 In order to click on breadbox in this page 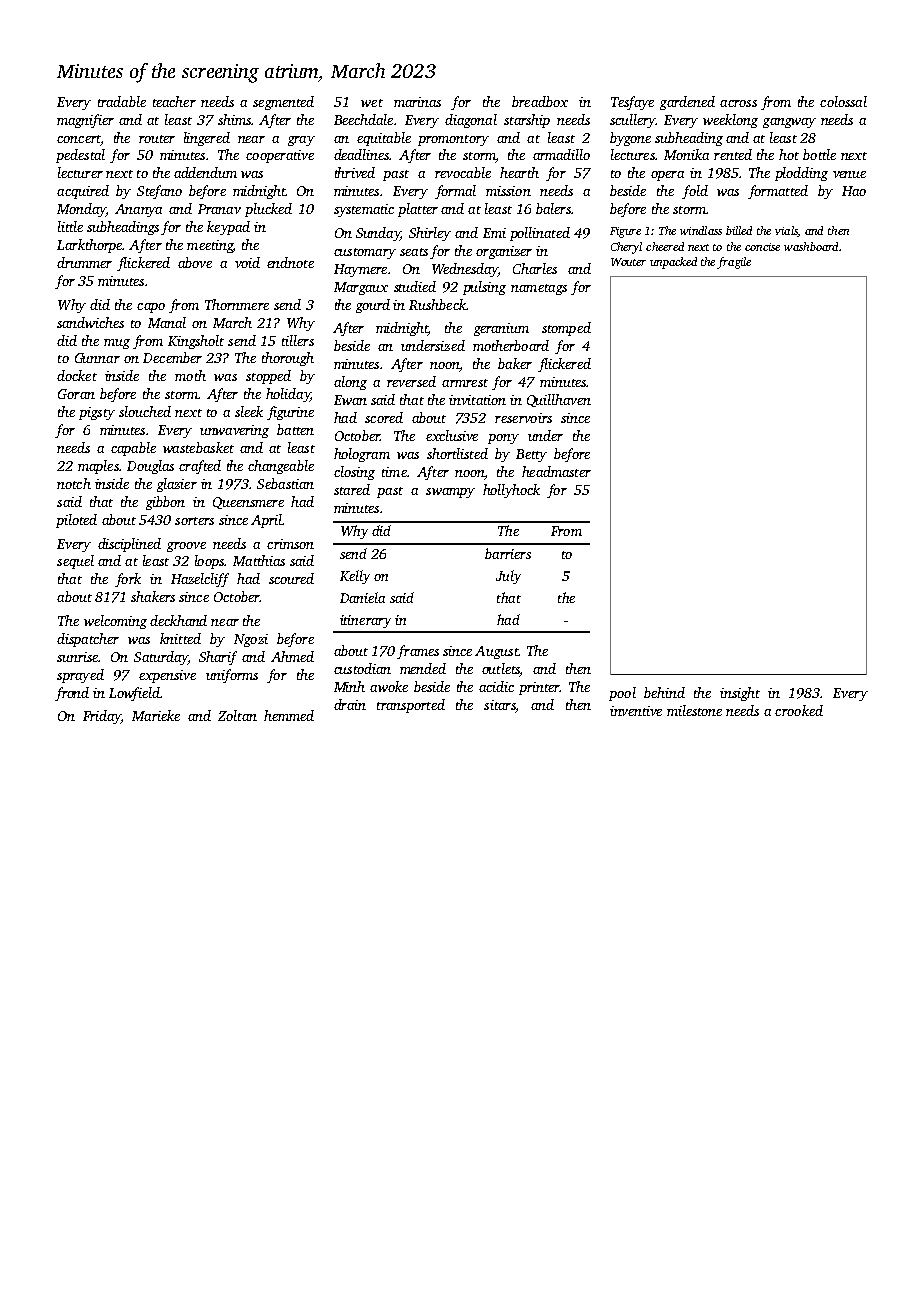, I will do `click(540, 101)`.
